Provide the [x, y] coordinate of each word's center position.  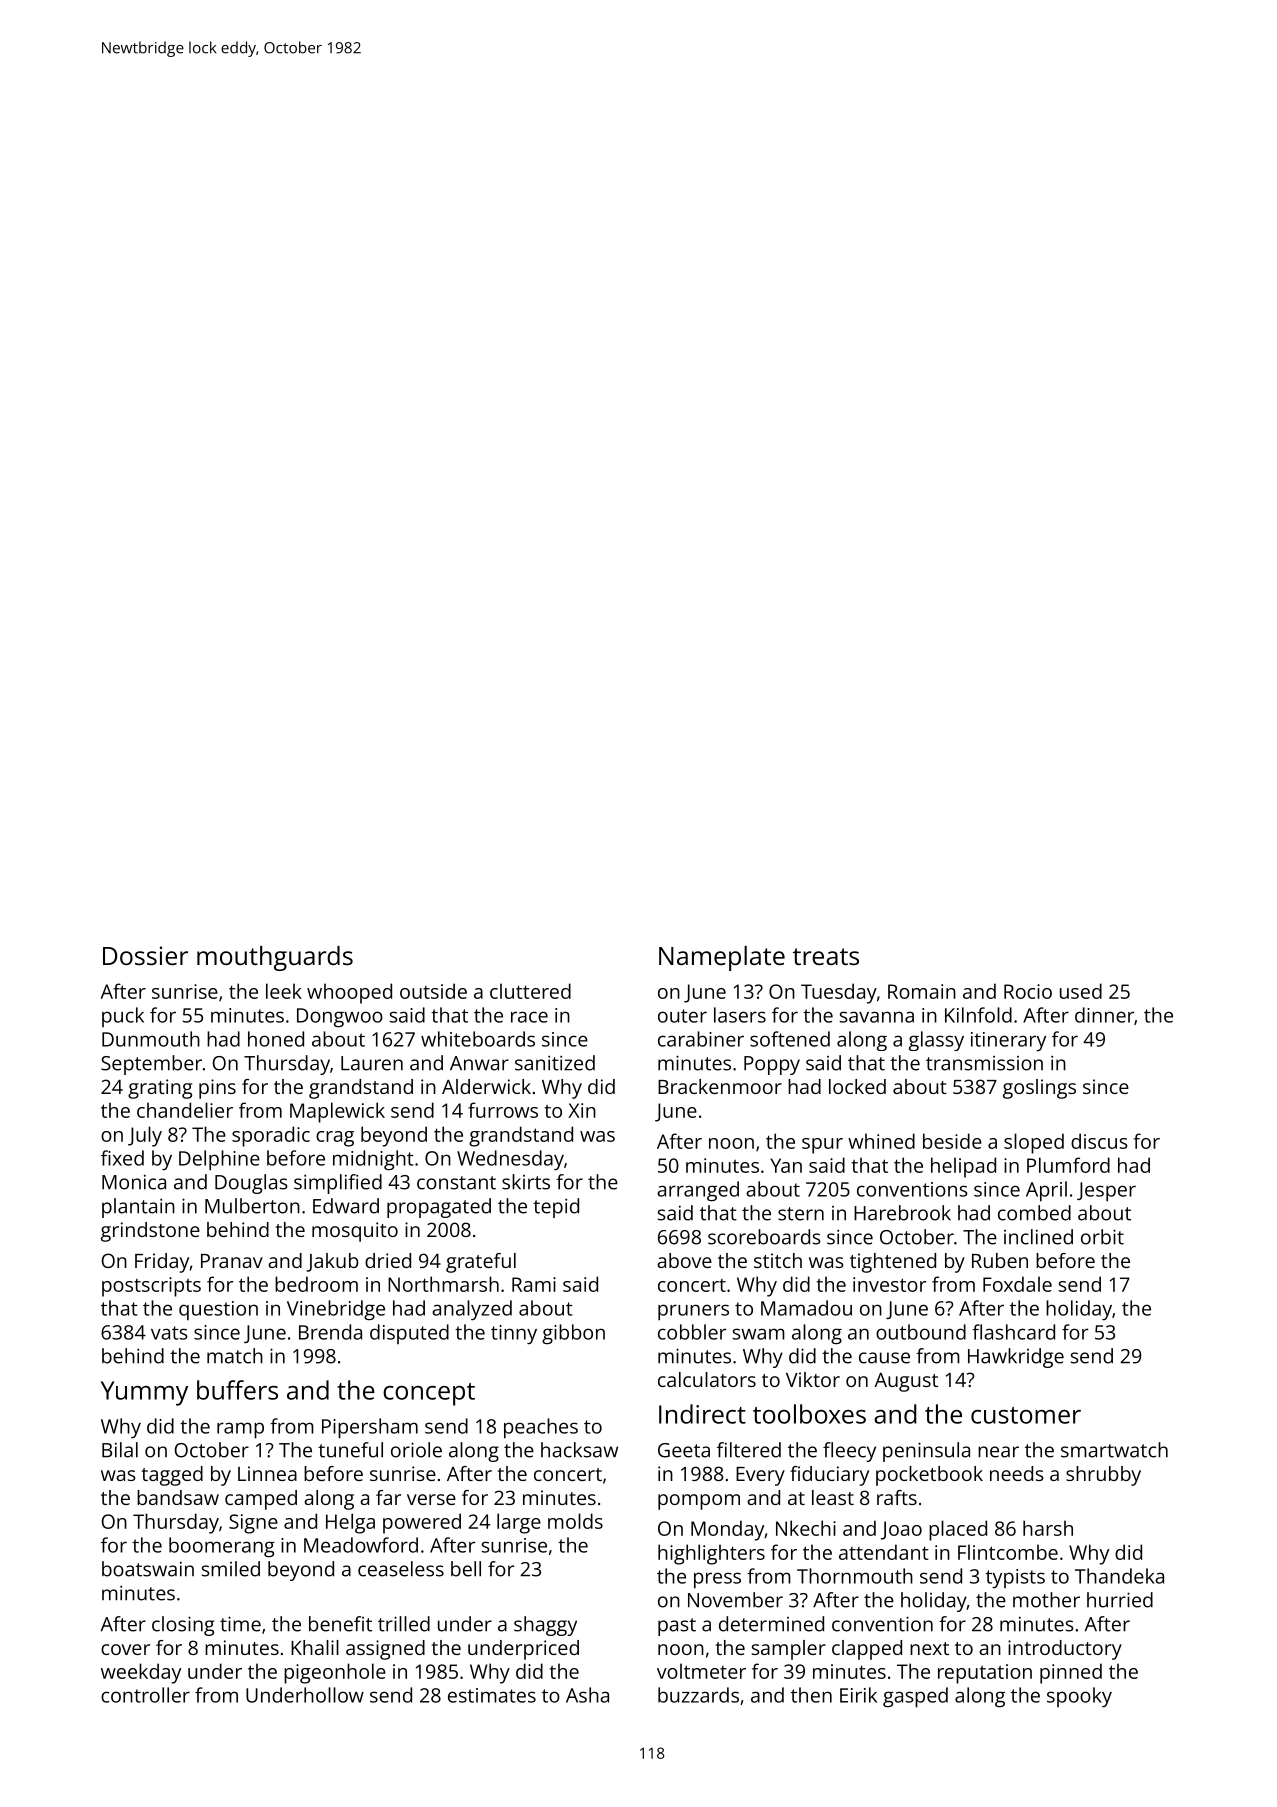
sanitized [555, 1063]
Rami [534, 1284]
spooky [1079, 1697]
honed [276, 1039]
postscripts [151, 1287]
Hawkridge [1016, 1358]
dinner [1104, 1015]
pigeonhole [335, 1673]
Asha [587, 1695]
